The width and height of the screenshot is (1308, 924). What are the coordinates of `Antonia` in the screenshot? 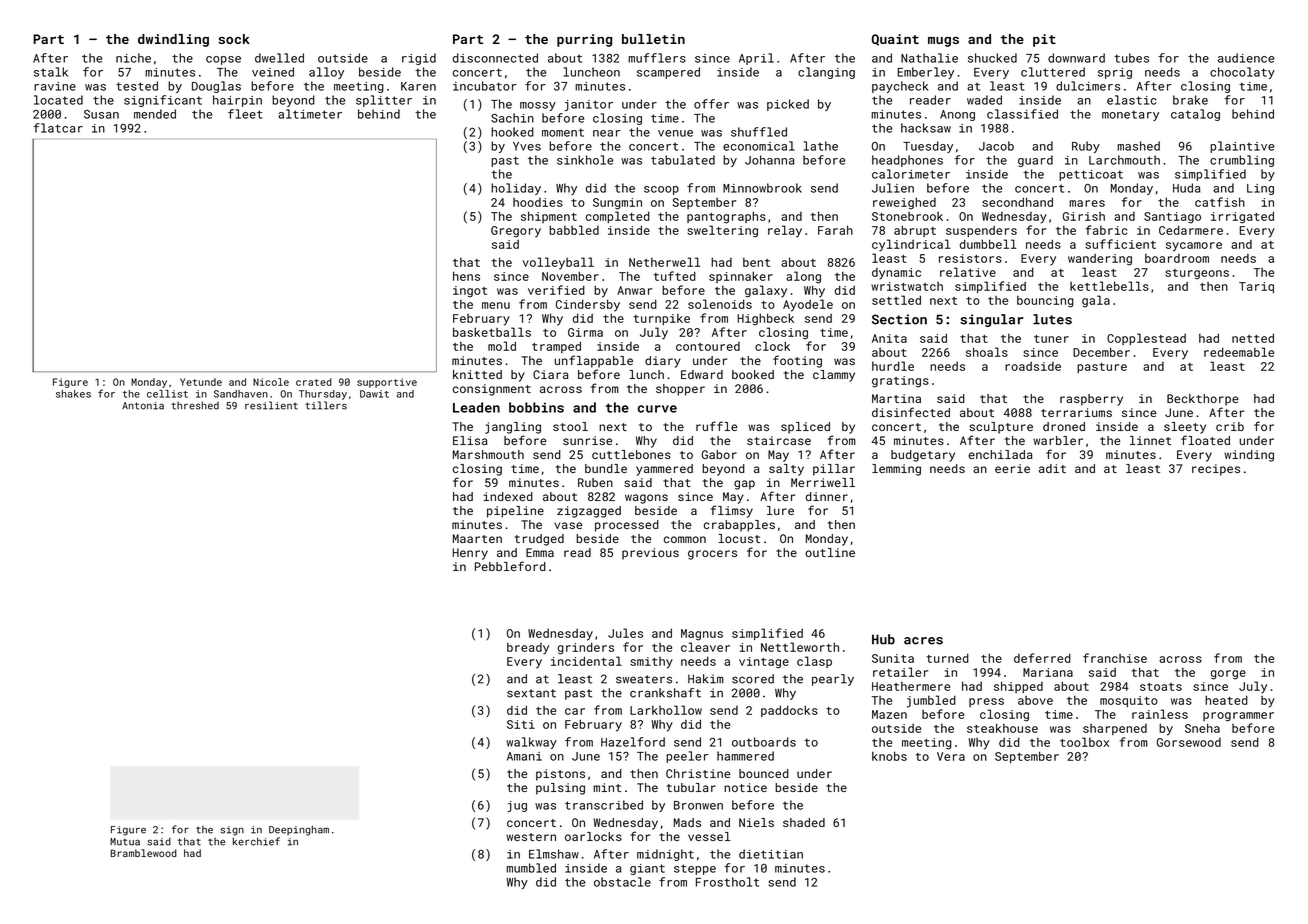 It's located at (143, 406).
